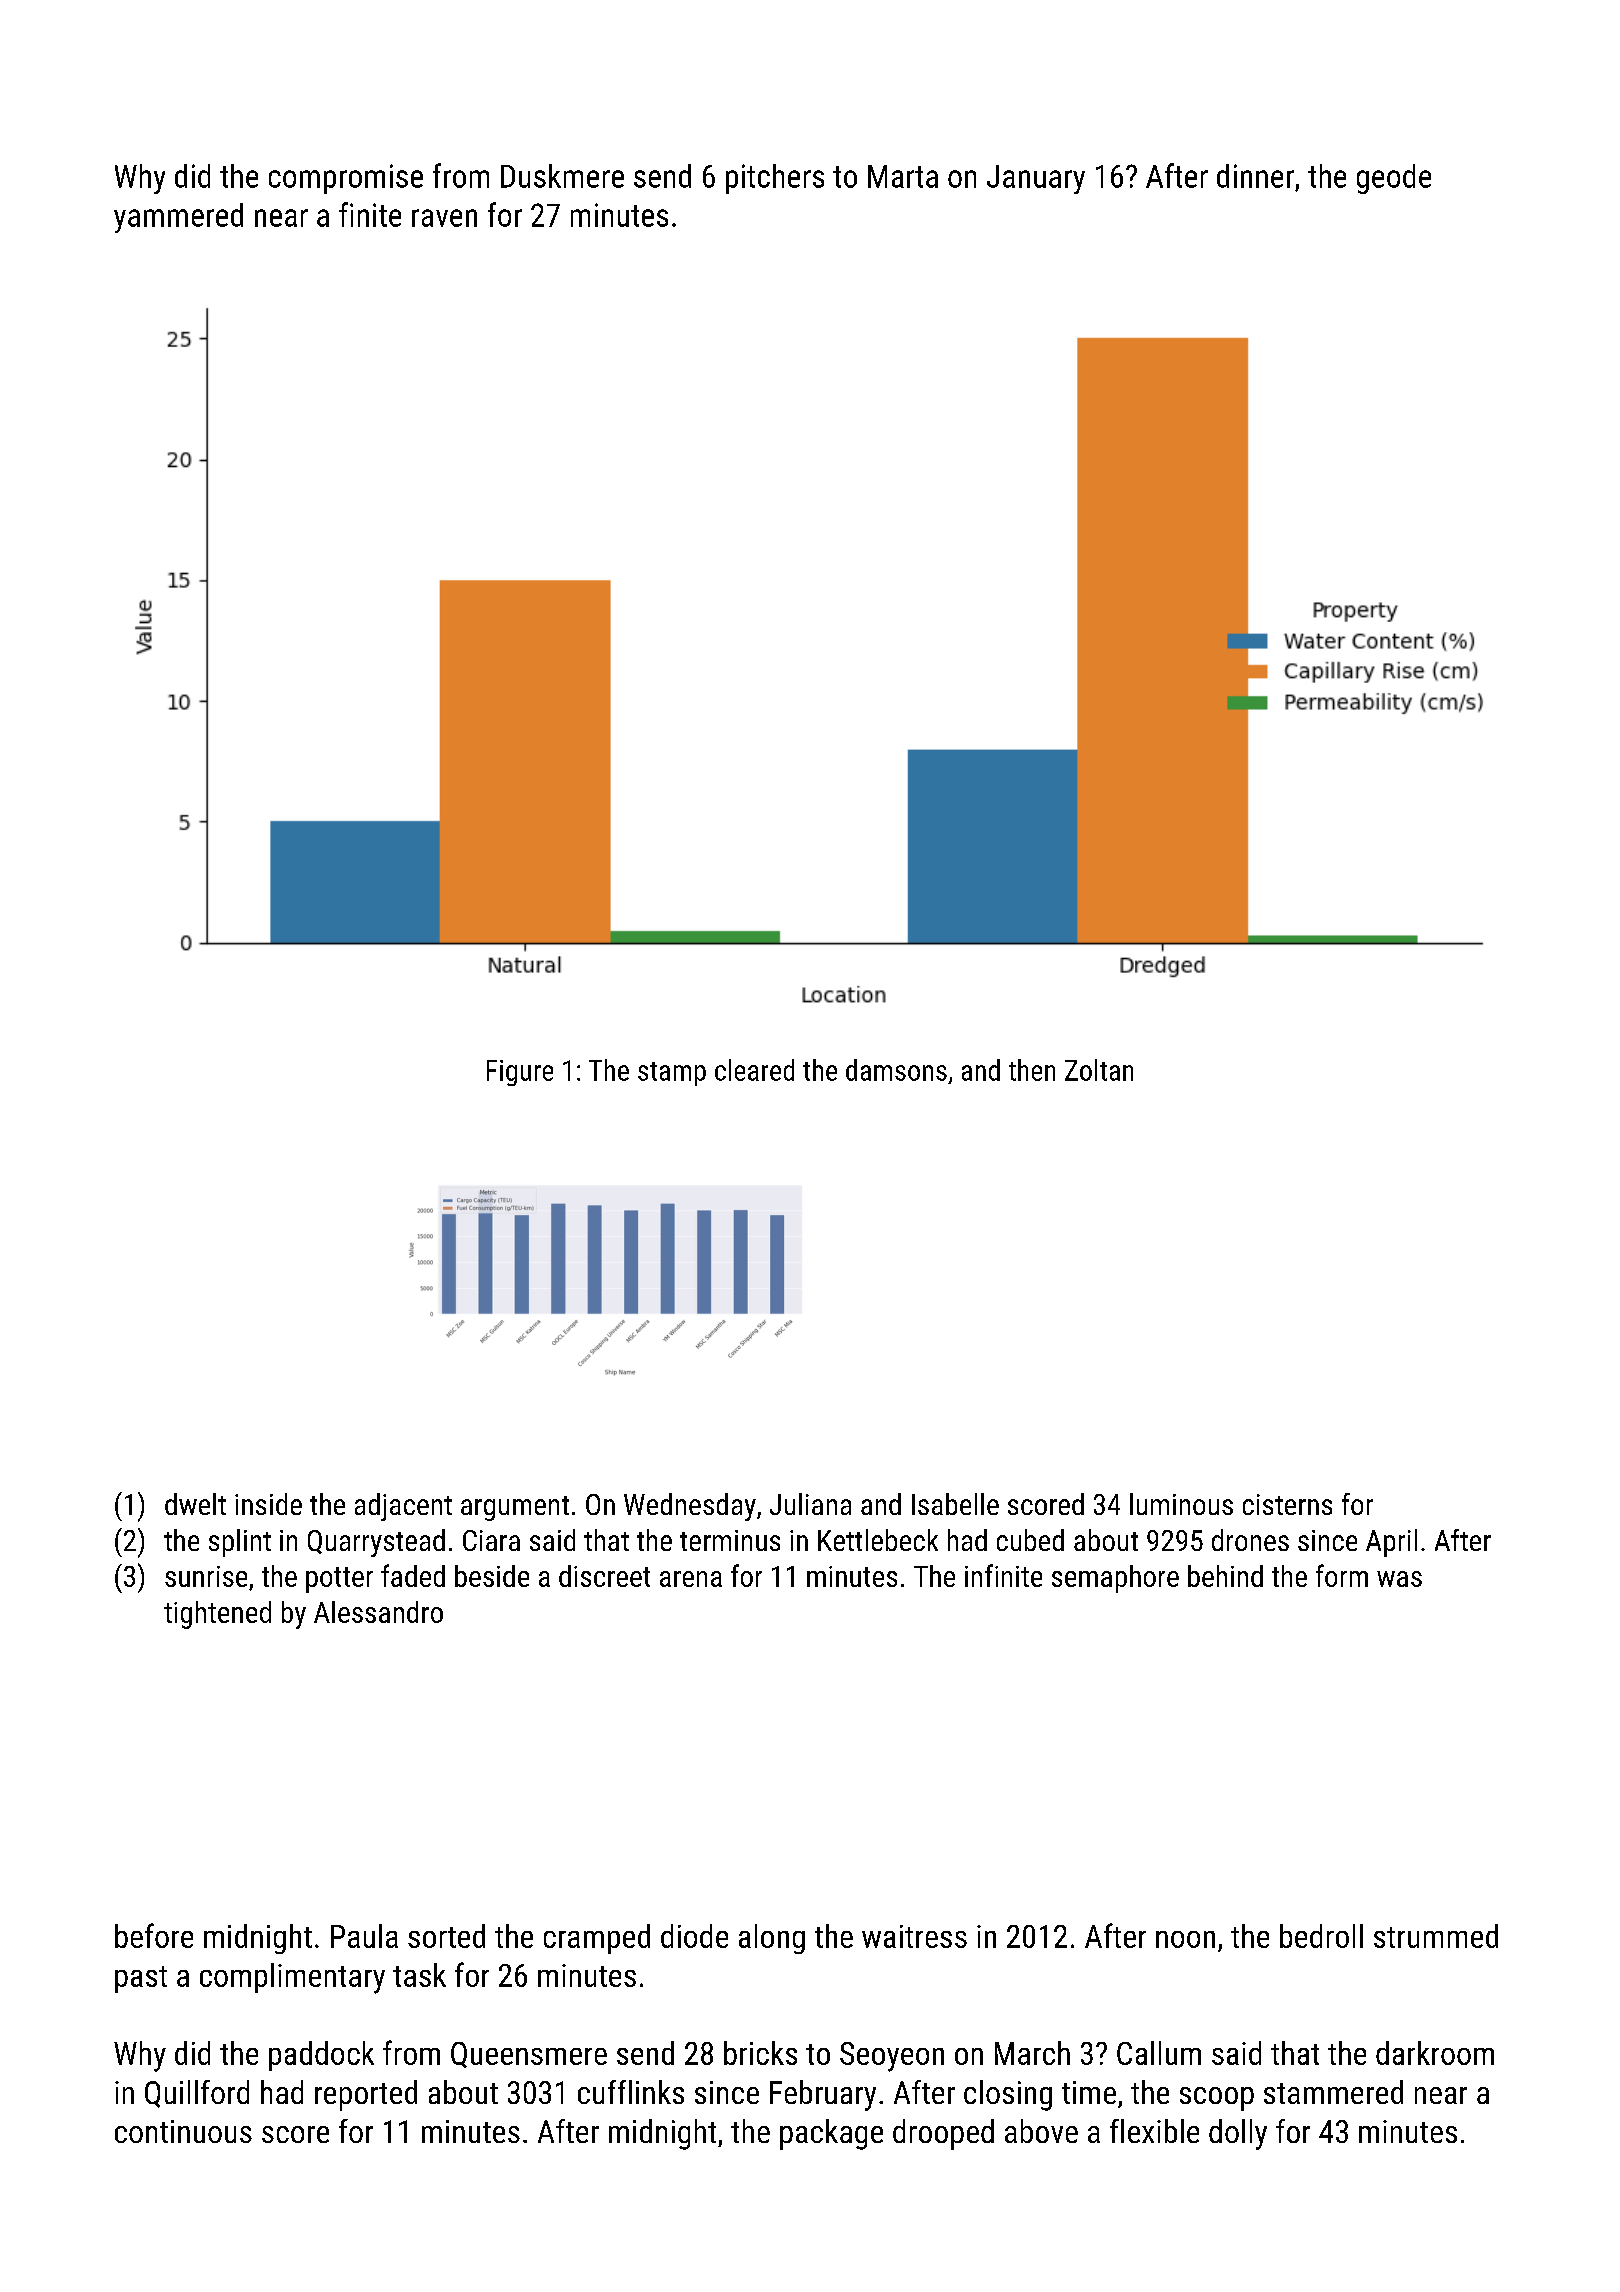 Image resolution: width=1620 pixels, height=2292 pixels. Describe the element at coordinates (775, 179) in the document. I see `pitchers` at that location.
